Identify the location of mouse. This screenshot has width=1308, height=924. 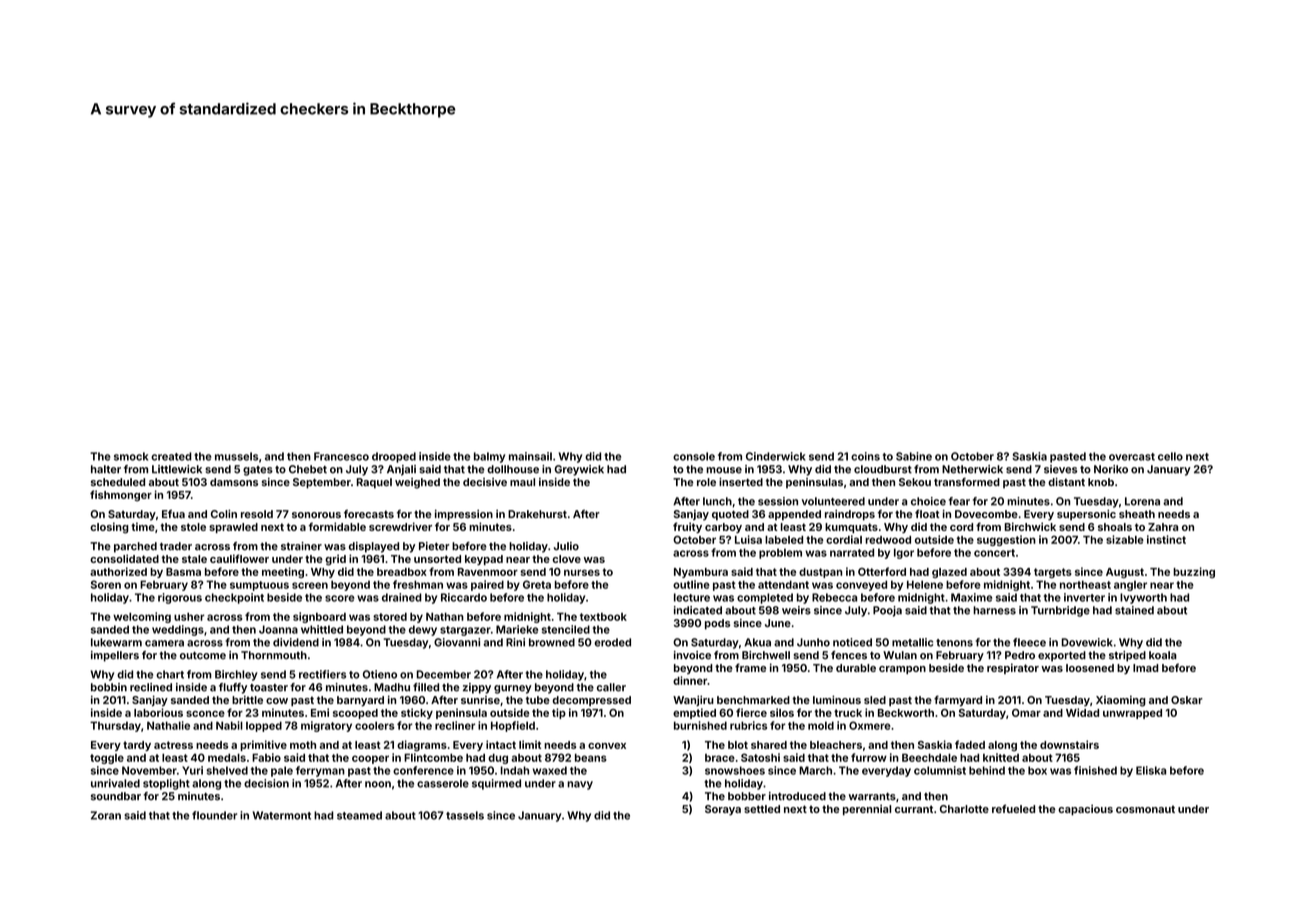
(724, 470).
